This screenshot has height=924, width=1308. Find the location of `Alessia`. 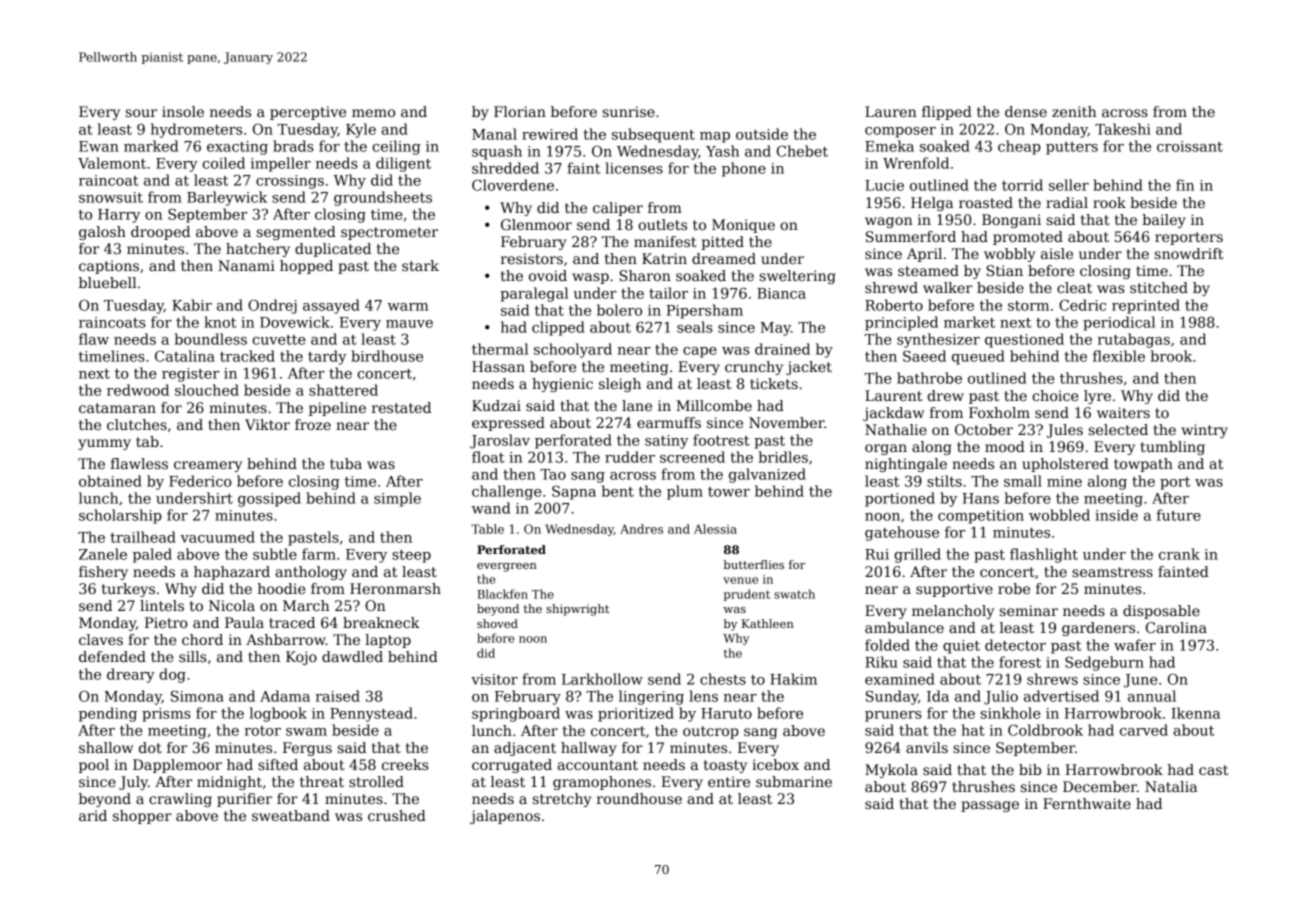

Alessia is located at coordinates (715, 529).
